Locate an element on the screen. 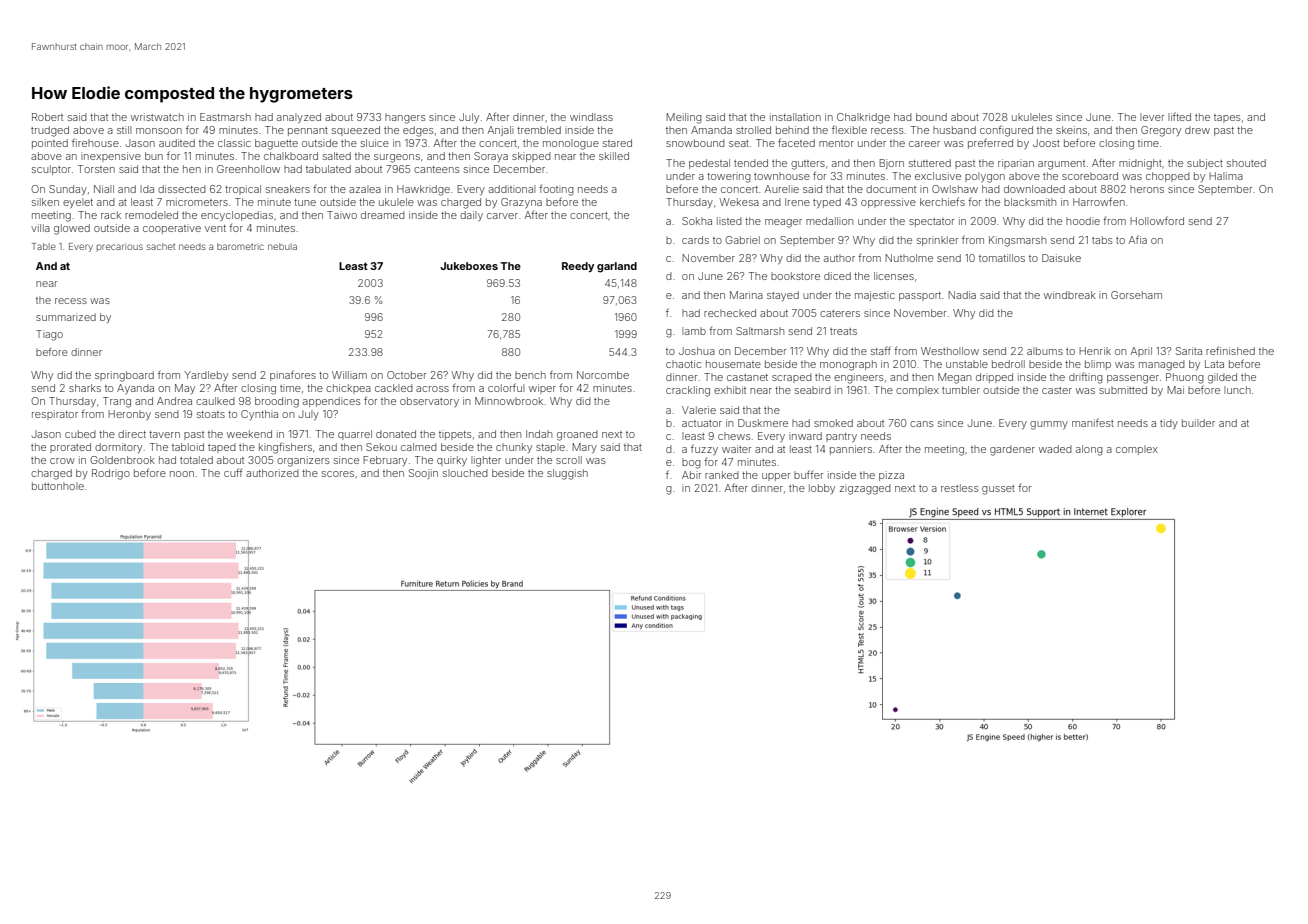  daily is located at coordinates (471, 216).
